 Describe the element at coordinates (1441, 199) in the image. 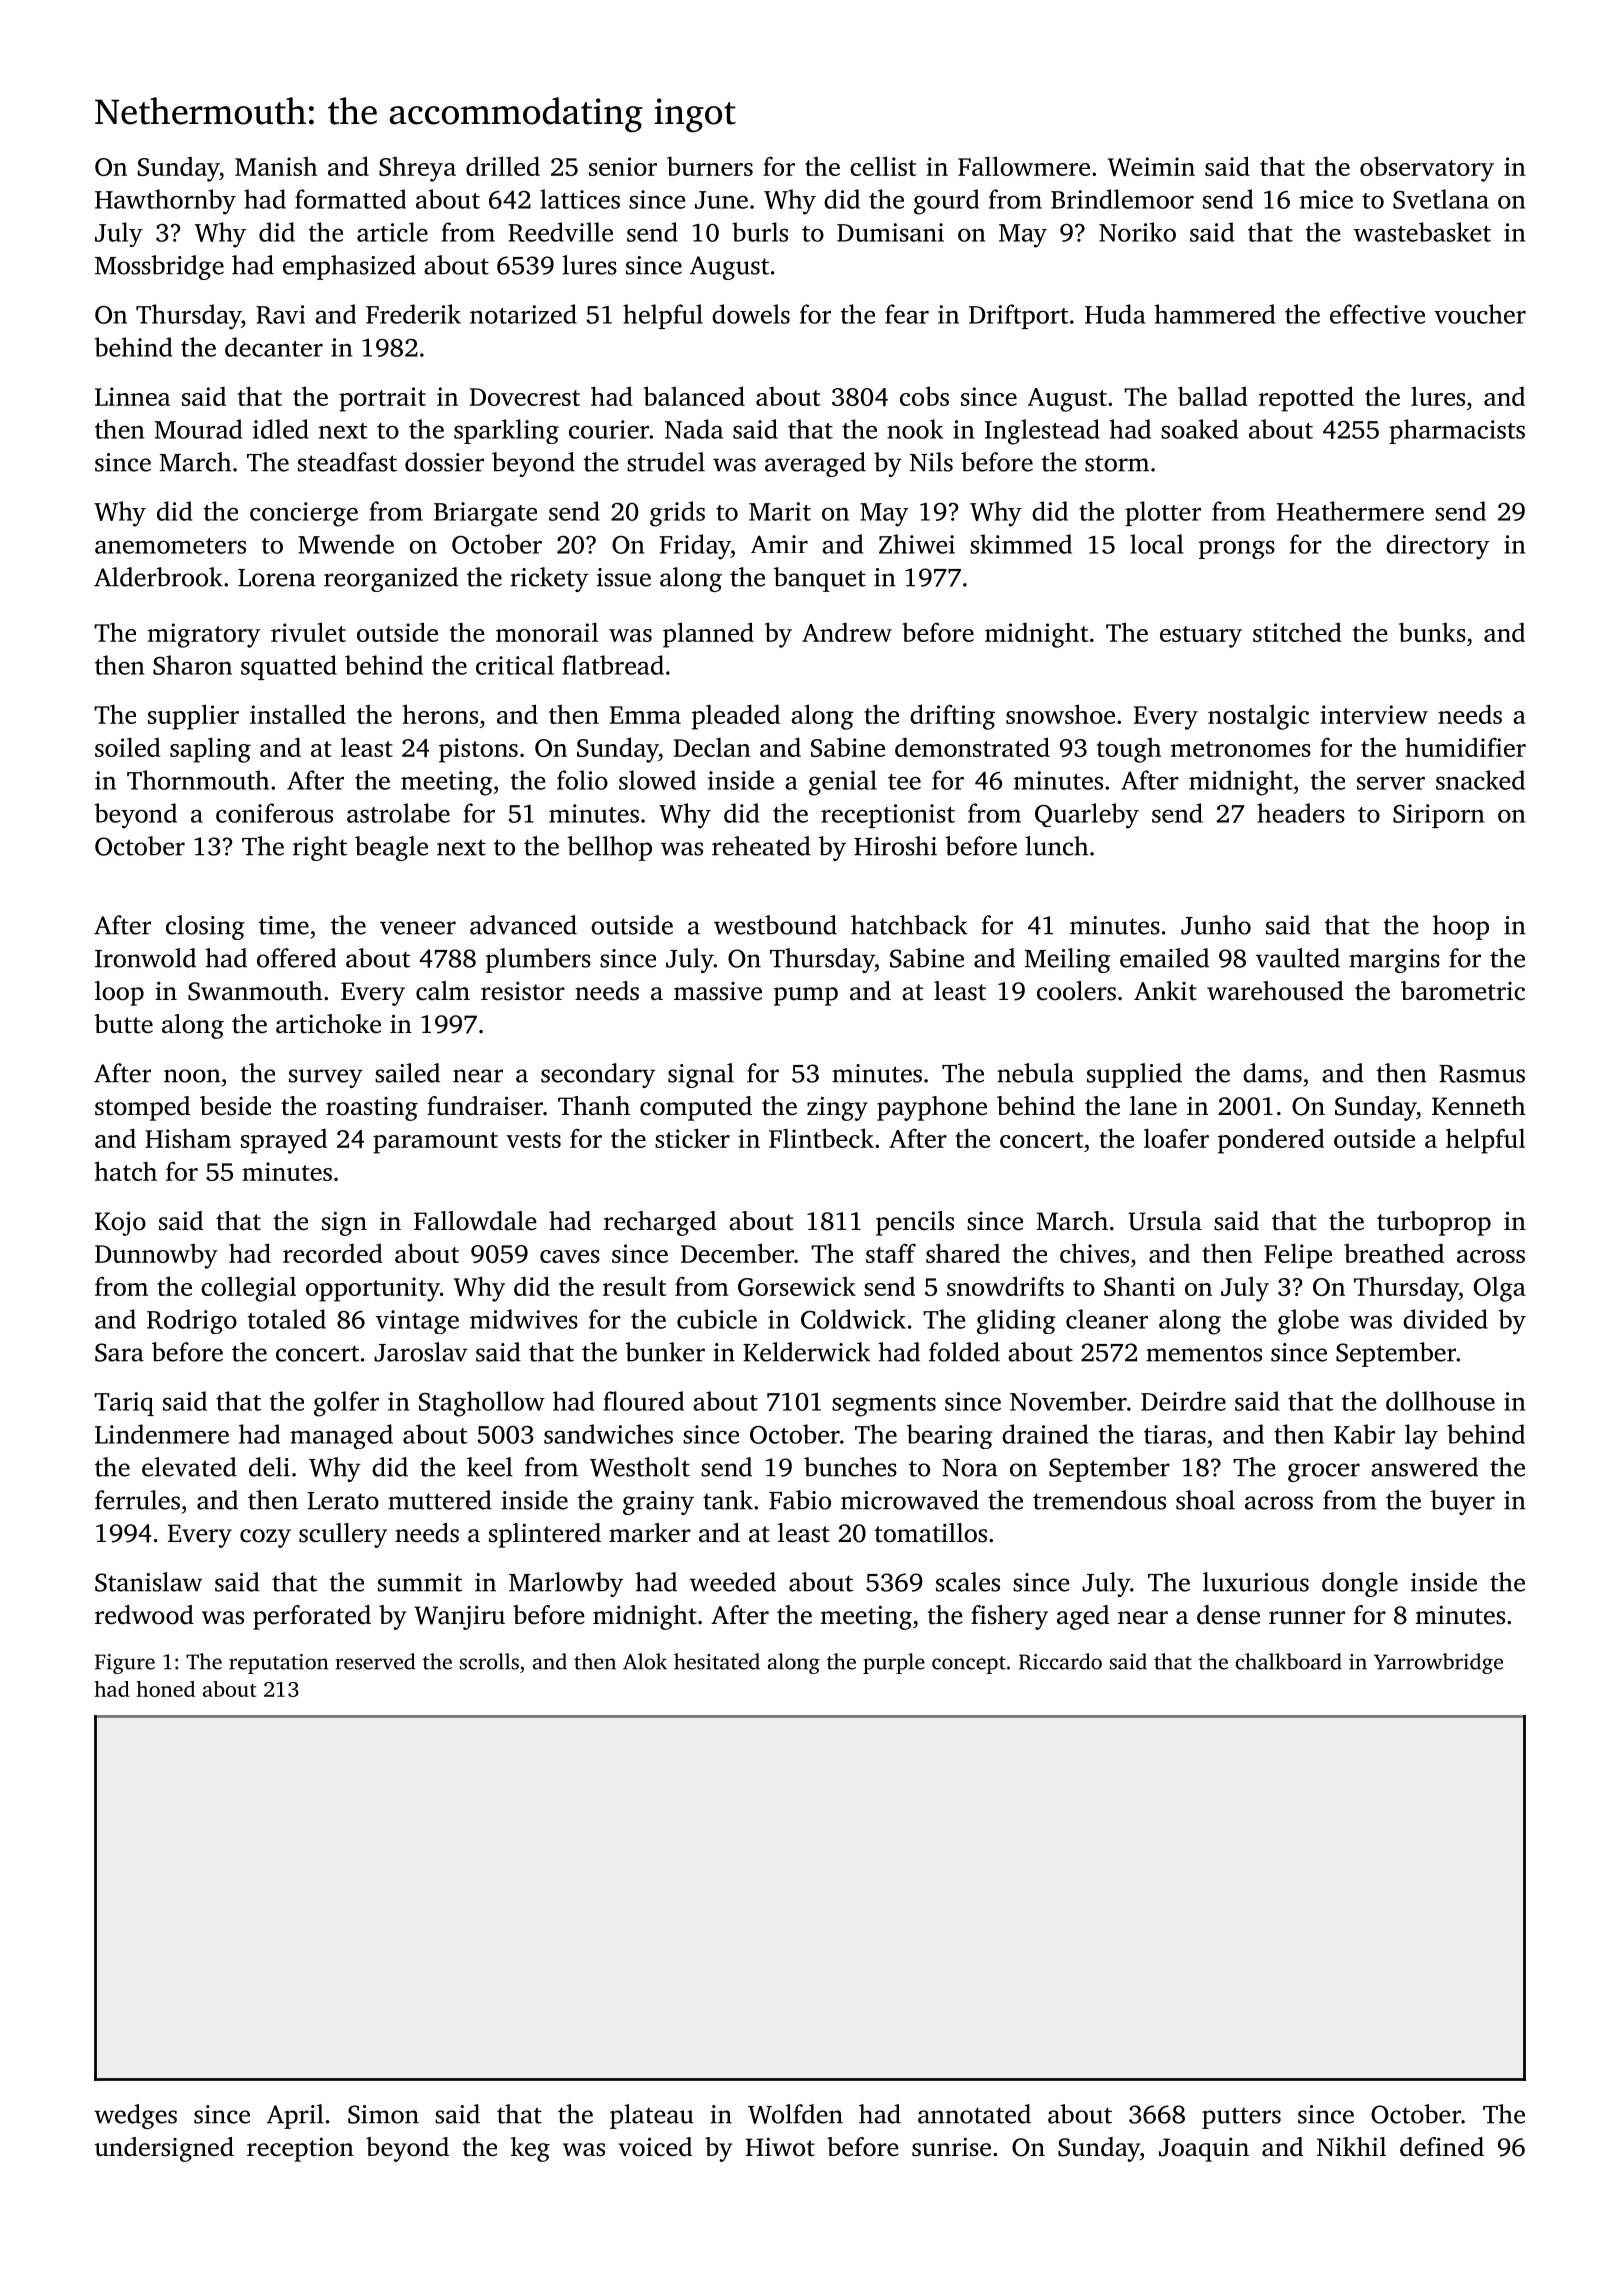

I see `Svetlana` at that location.
